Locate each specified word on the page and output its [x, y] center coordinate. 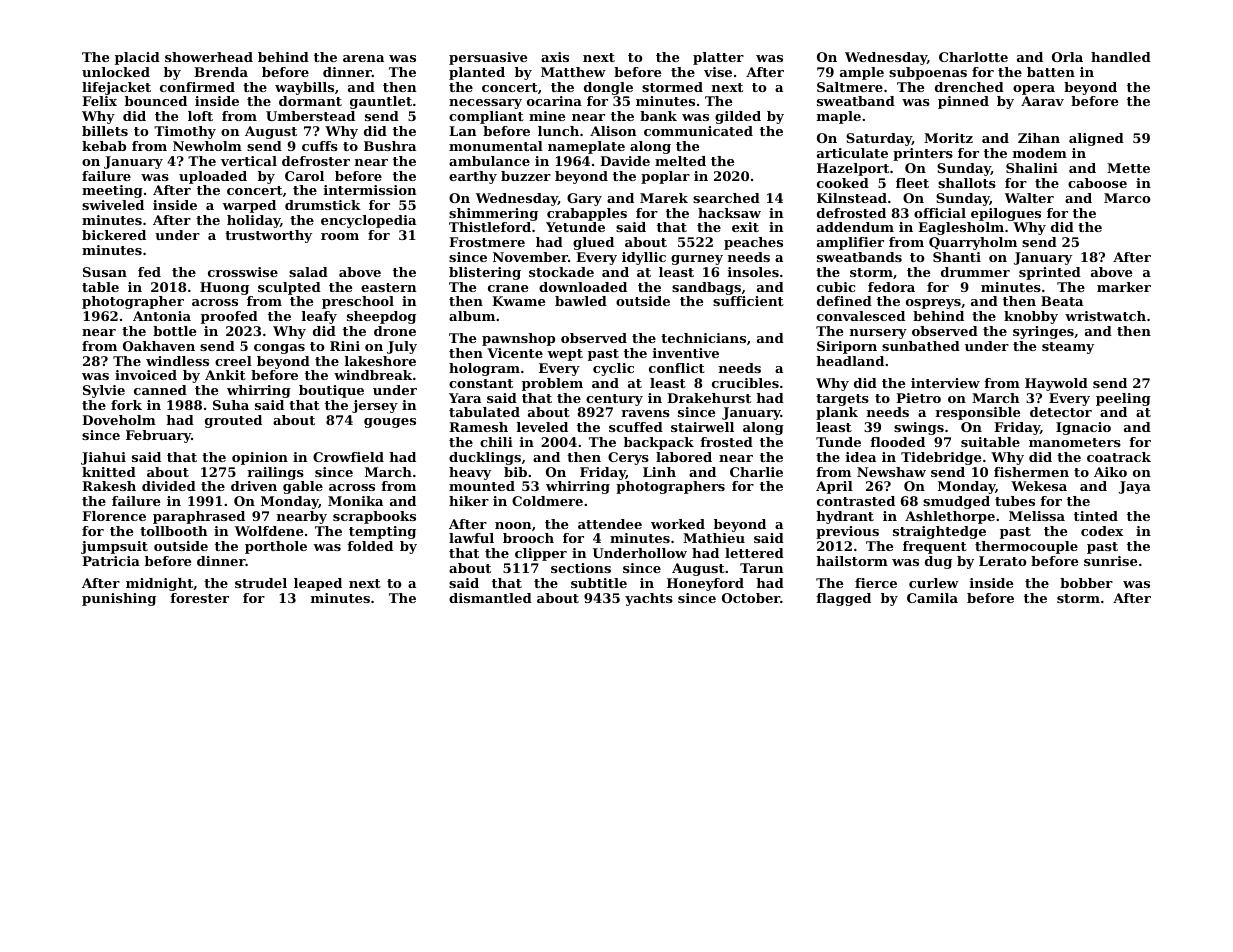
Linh [659, 472]
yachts [649, 599]
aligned [1096, 139]
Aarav [1042, 101]
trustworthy [268, 236]
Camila [932, 598]
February [158, 436]
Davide [625, 161]
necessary [485, 104]
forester [199, 598]
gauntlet [381, 102]
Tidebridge [941, 458]
